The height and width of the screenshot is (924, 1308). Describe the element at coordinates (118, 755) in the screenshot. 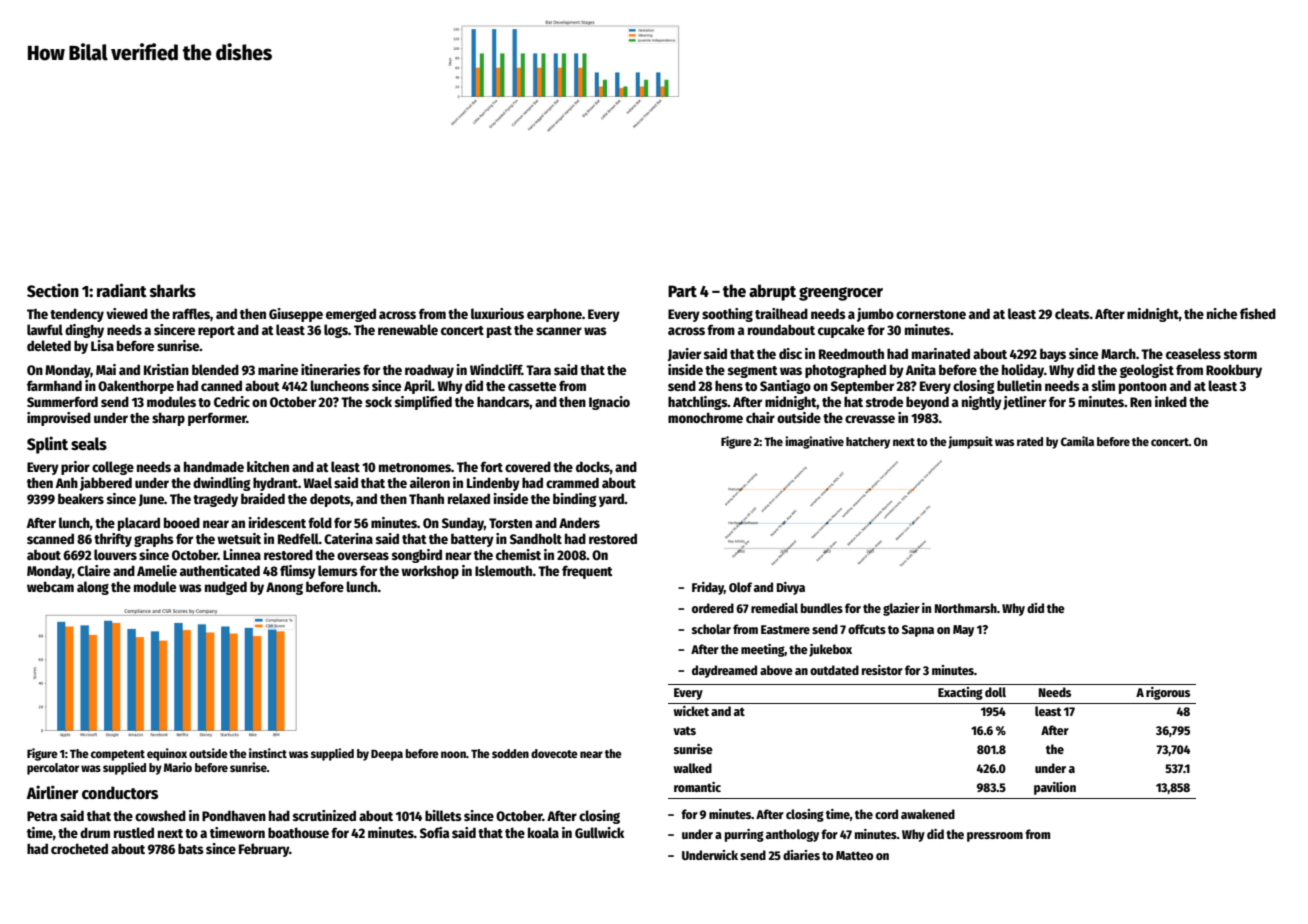

I see `competent` at that location.
